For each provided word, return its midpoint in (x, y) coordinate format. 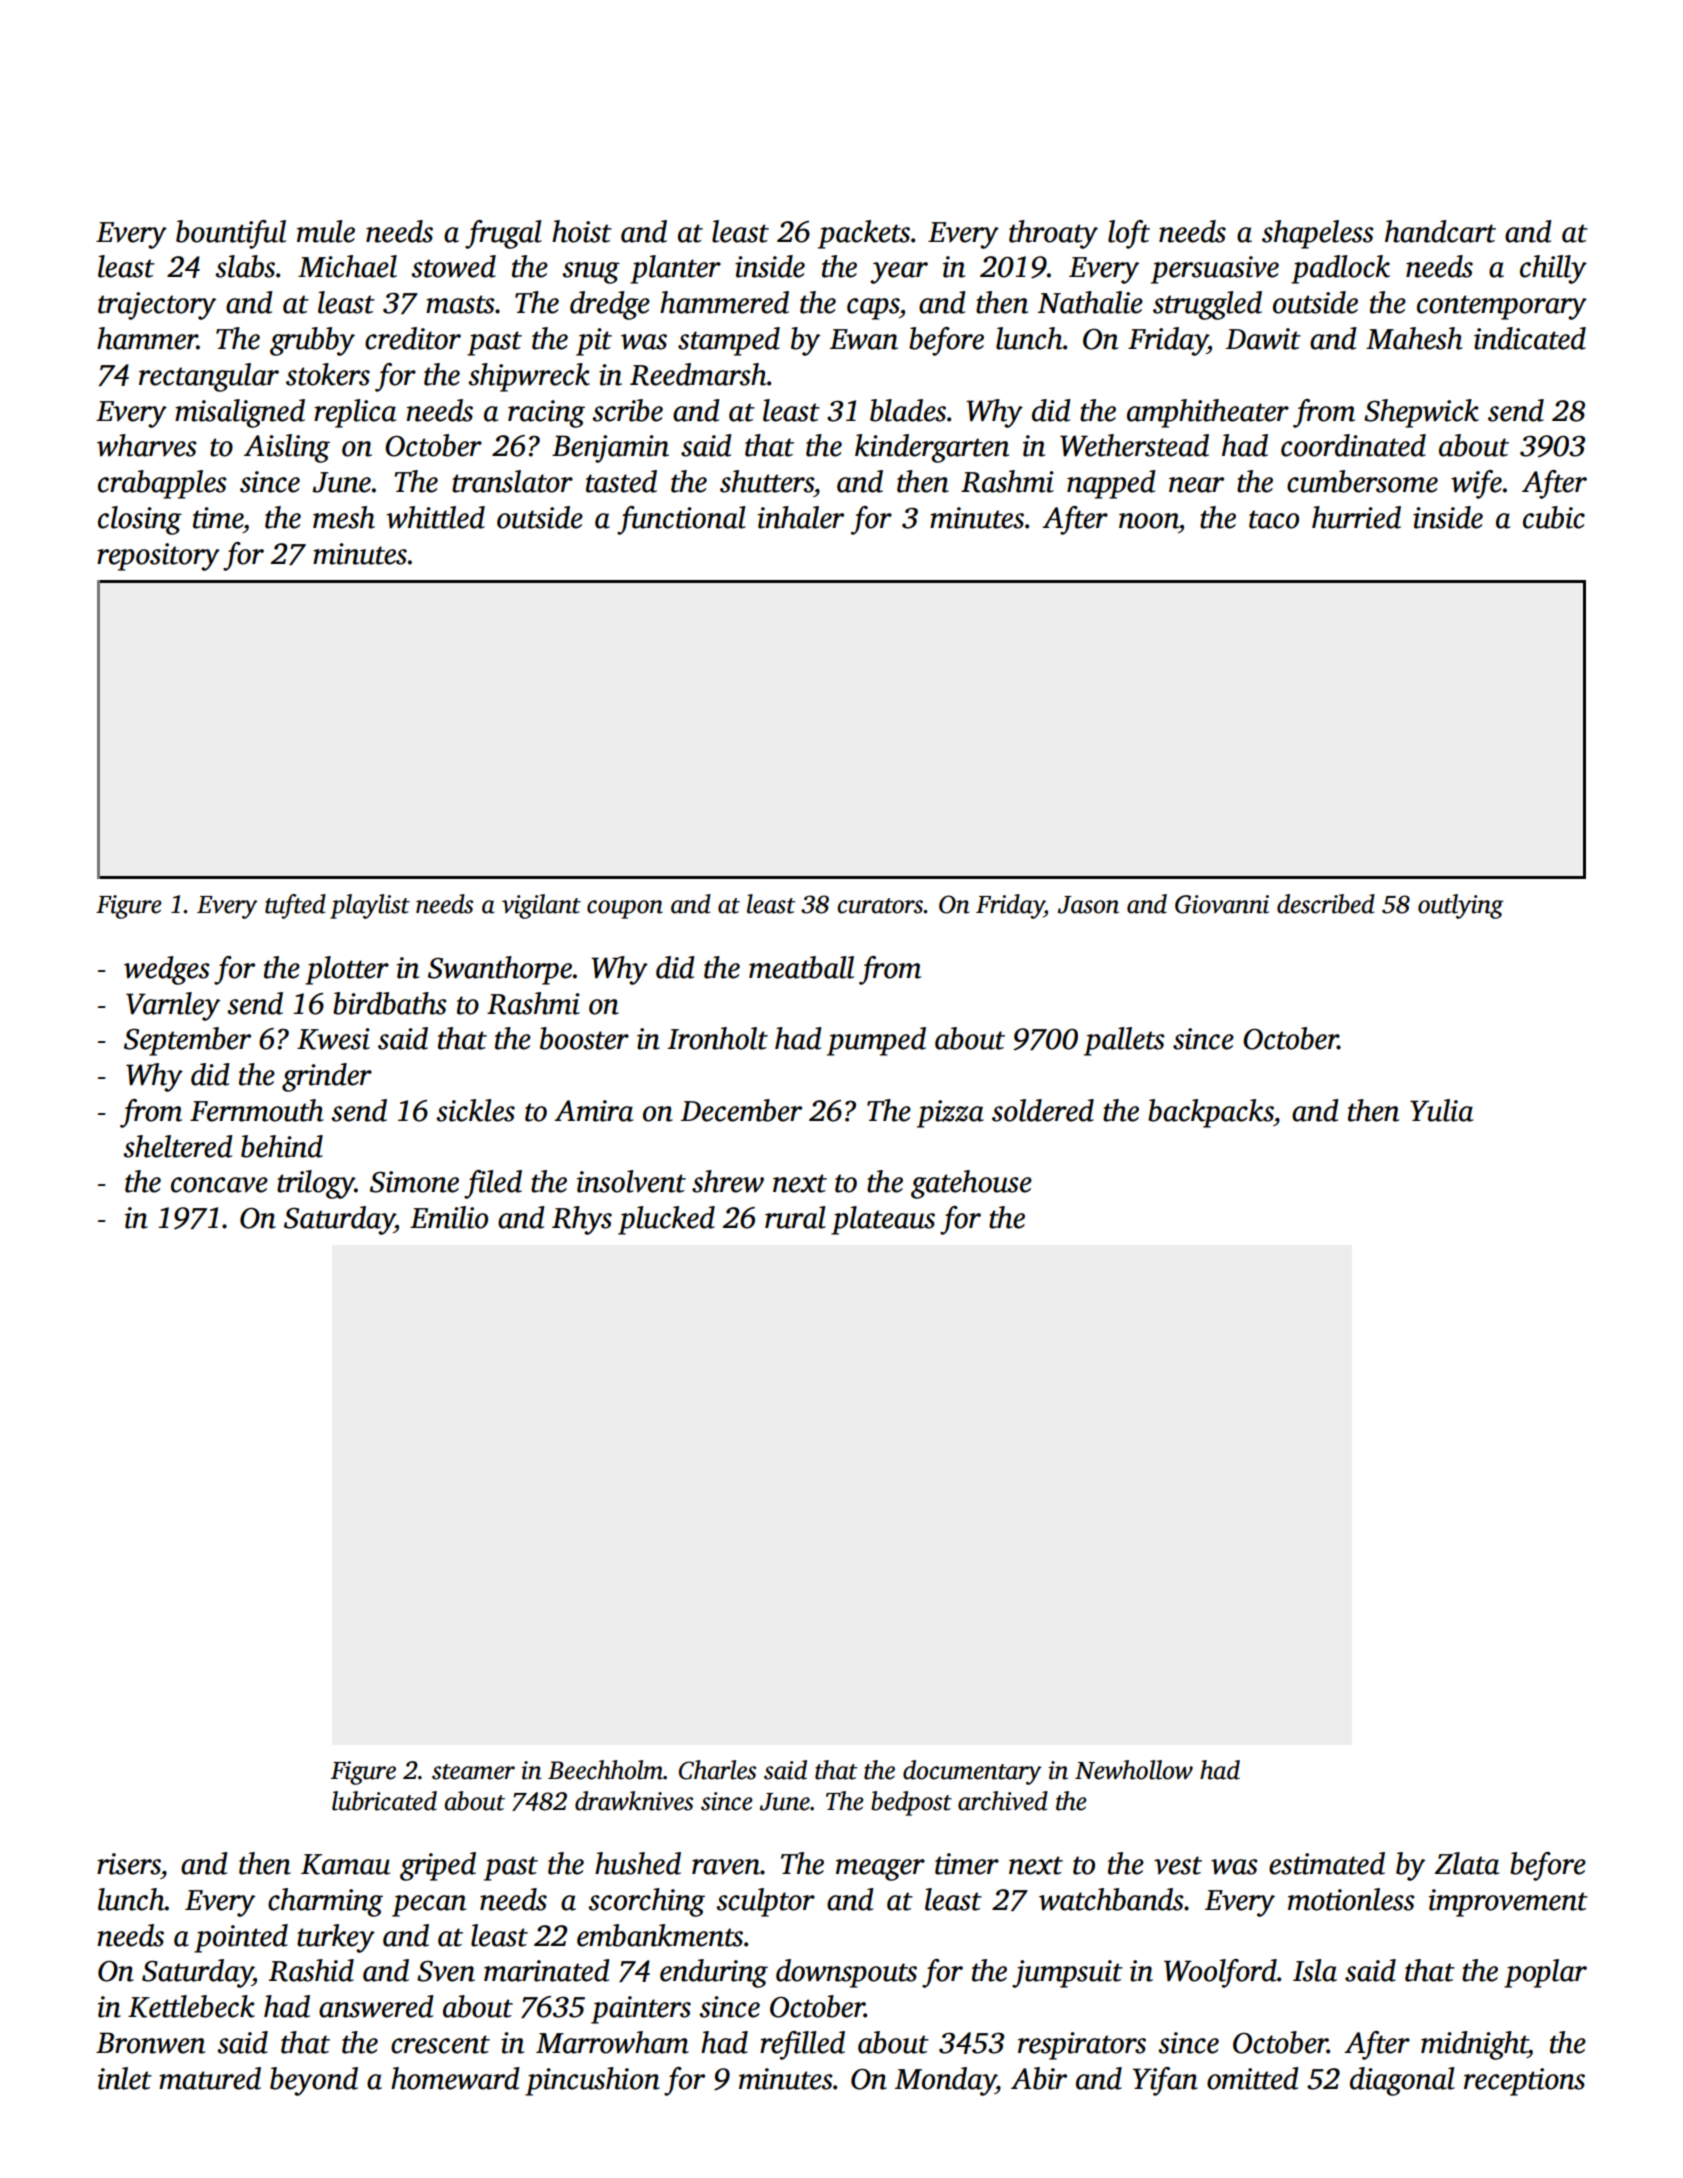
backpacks (1211, 1113)
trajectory (157, 306)
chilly (1553, 269)
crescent (440, 2044)
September (187, 1041)
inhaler (801, 517)
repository (158, 557)
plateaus (883, 1220)
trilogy (316, 1184)
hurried (1356, 517)
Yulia (1441, 1110)
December (741, 1110)
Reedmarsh (698, 374)
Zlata (1467, 1863)
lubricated (384, 1801)
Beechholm (605, 1770)
